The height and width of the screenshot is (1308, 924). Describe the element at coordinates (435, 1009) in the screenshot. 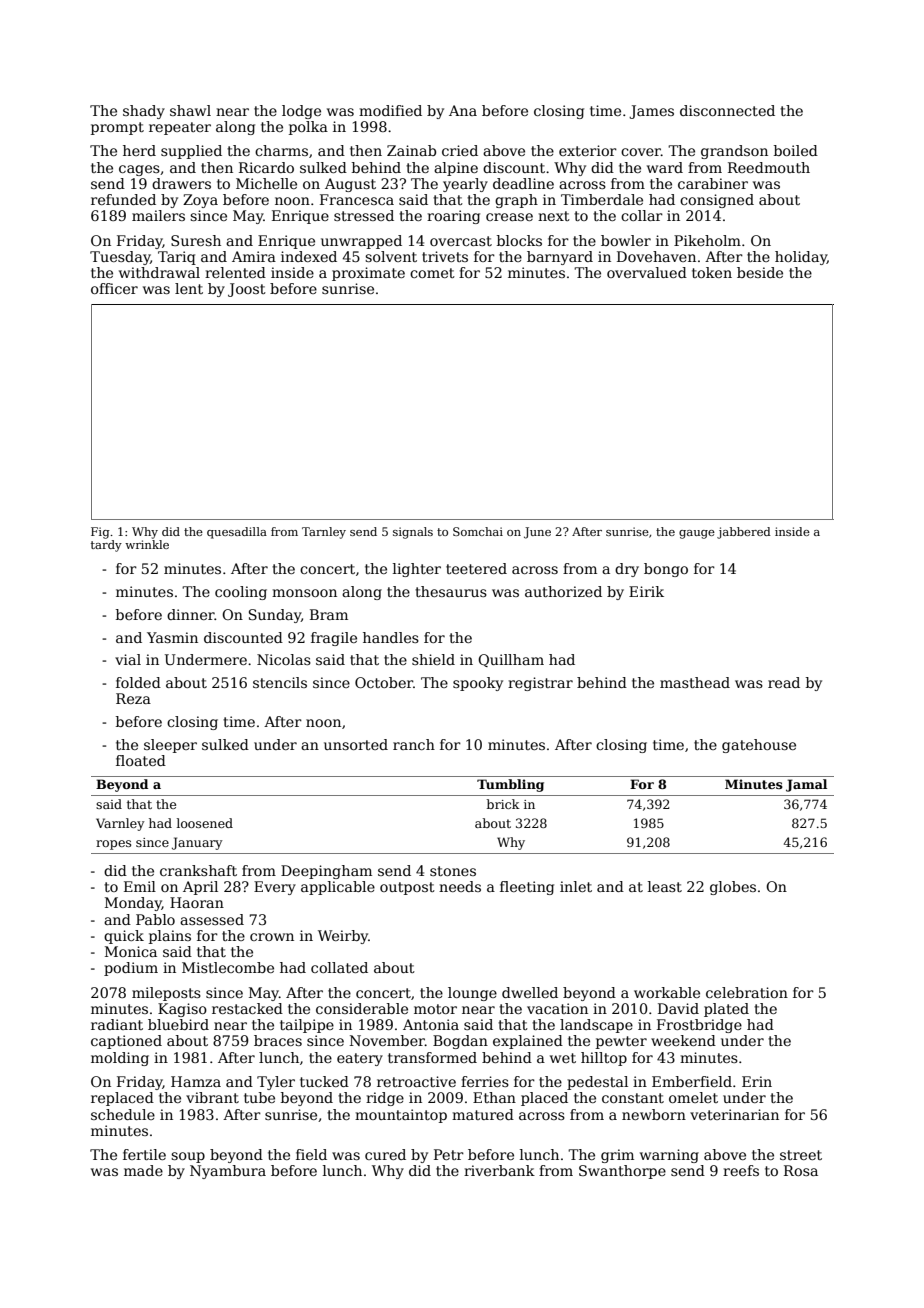

I see `motor` at that location.
